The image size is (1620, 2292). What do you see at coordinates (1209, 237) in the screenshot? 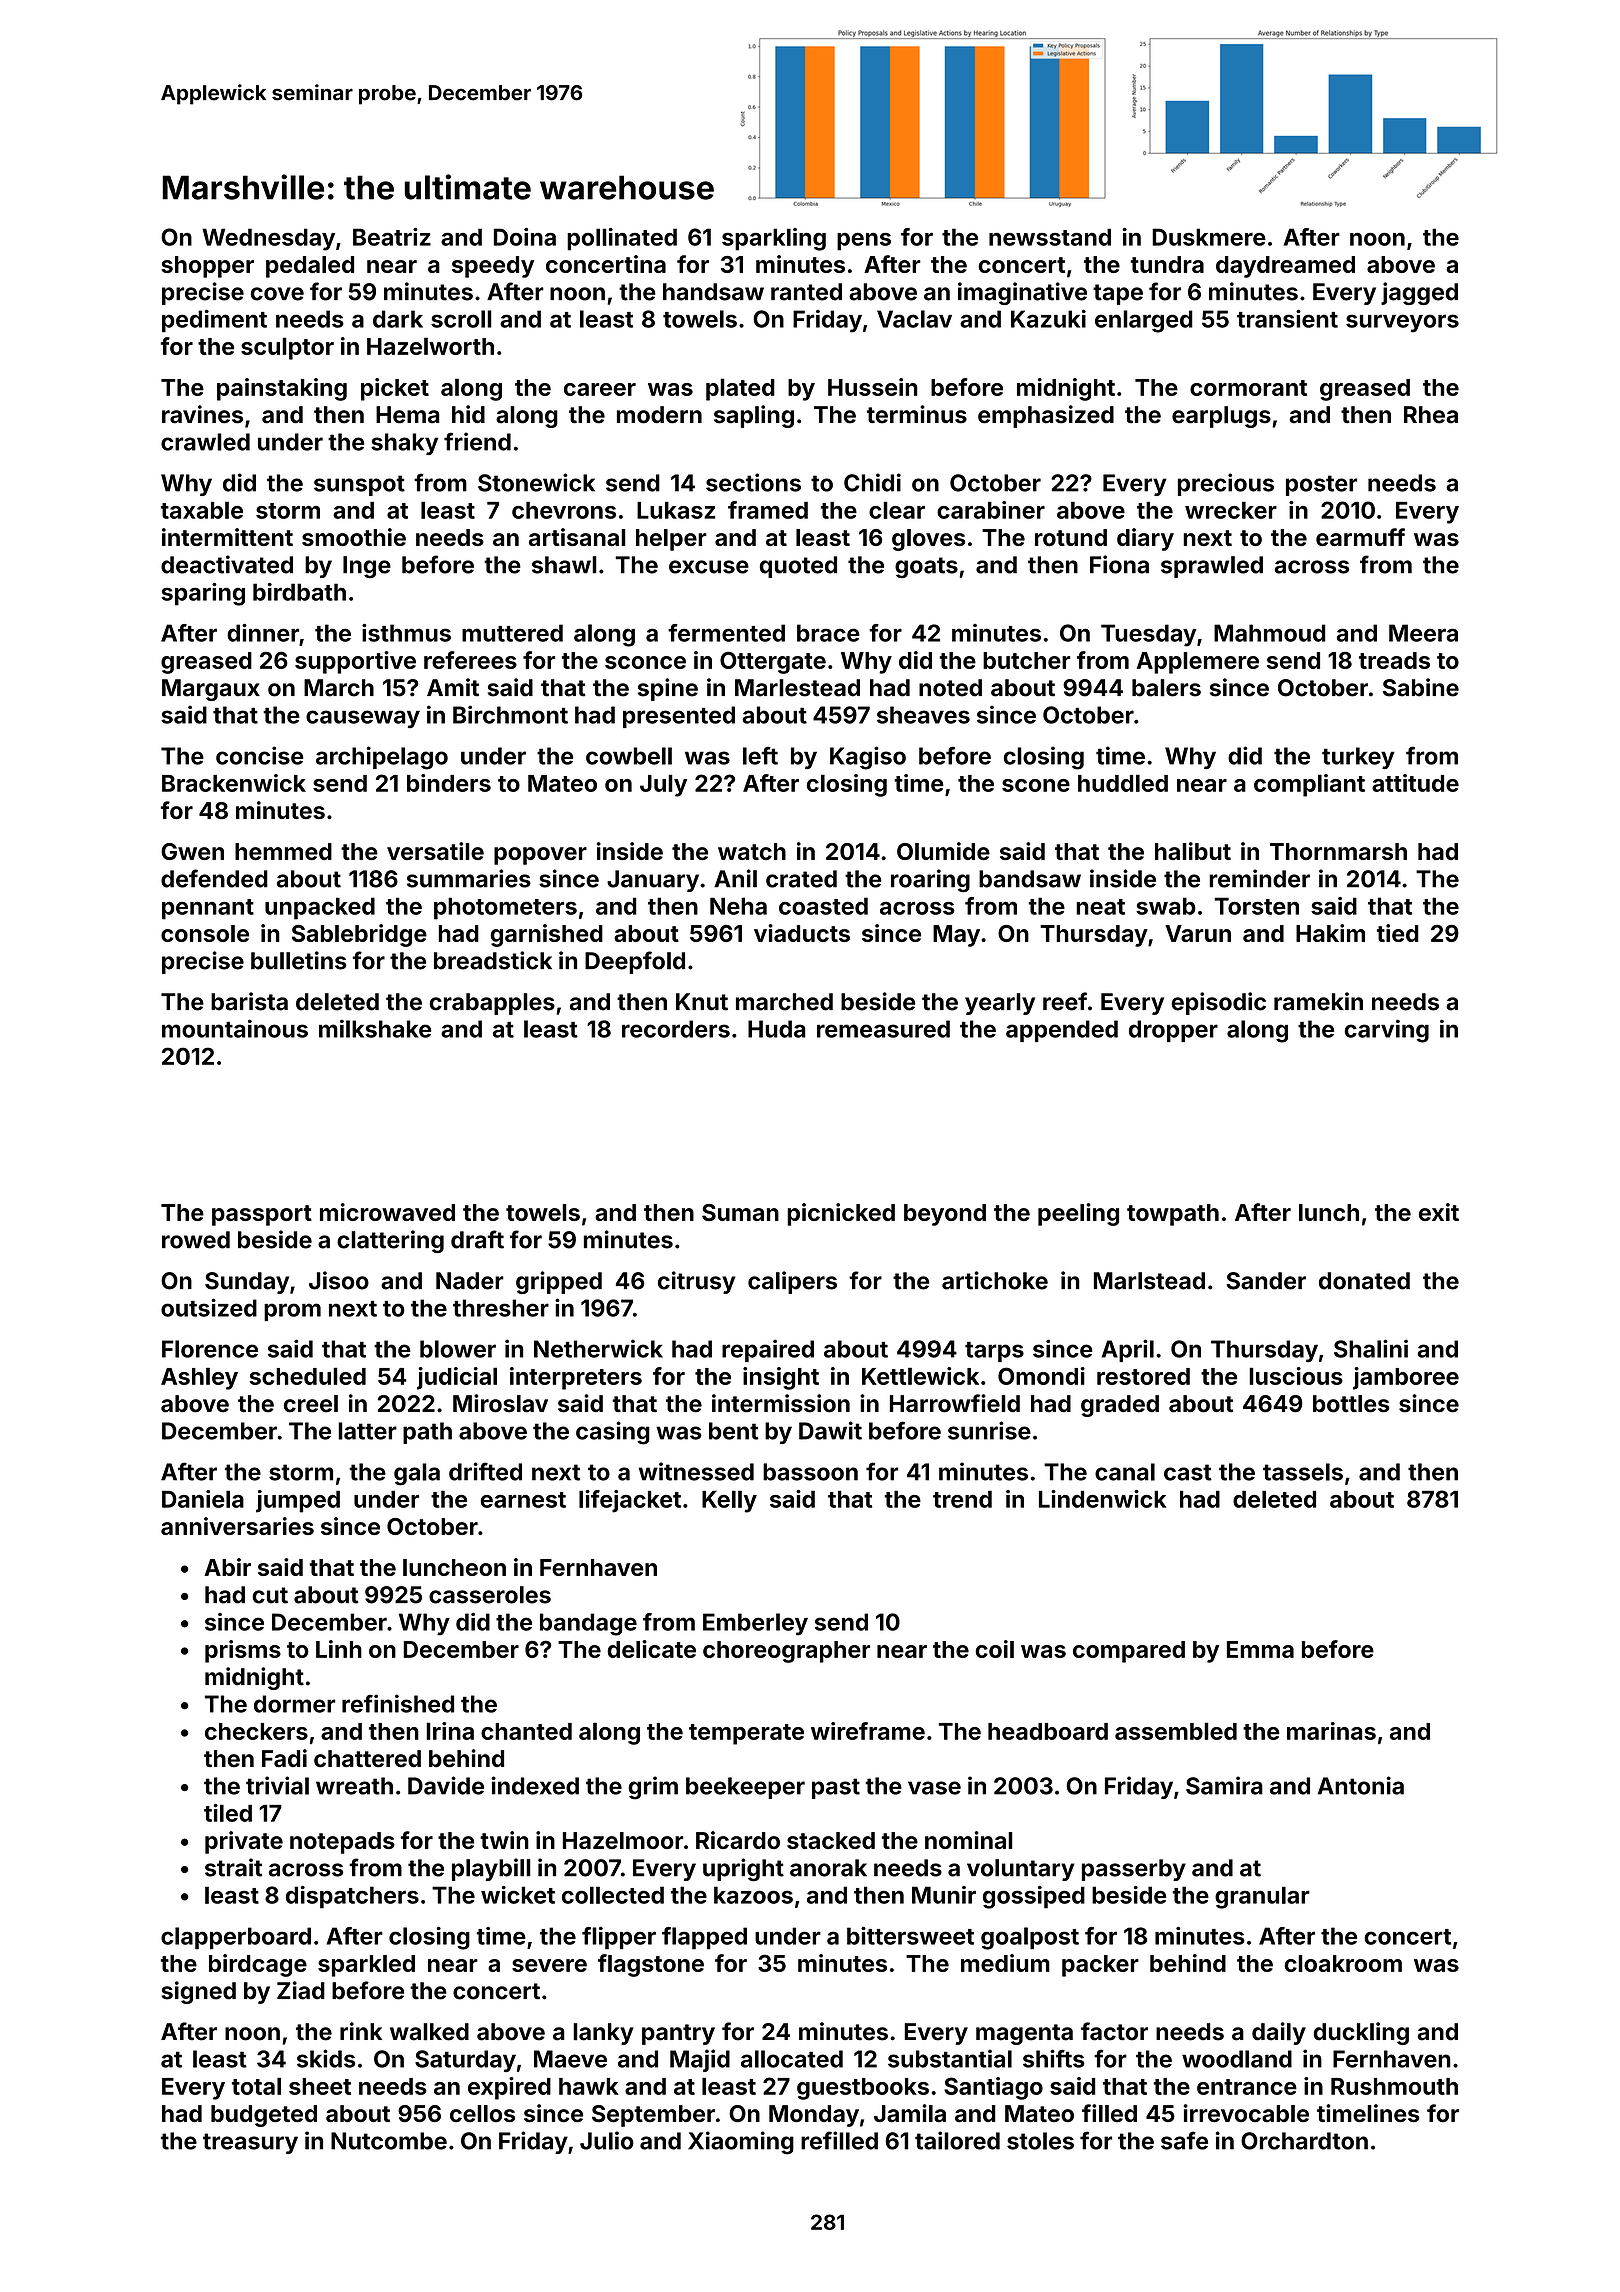
I see `Duskmere` at bounding box center [1209, 237].
